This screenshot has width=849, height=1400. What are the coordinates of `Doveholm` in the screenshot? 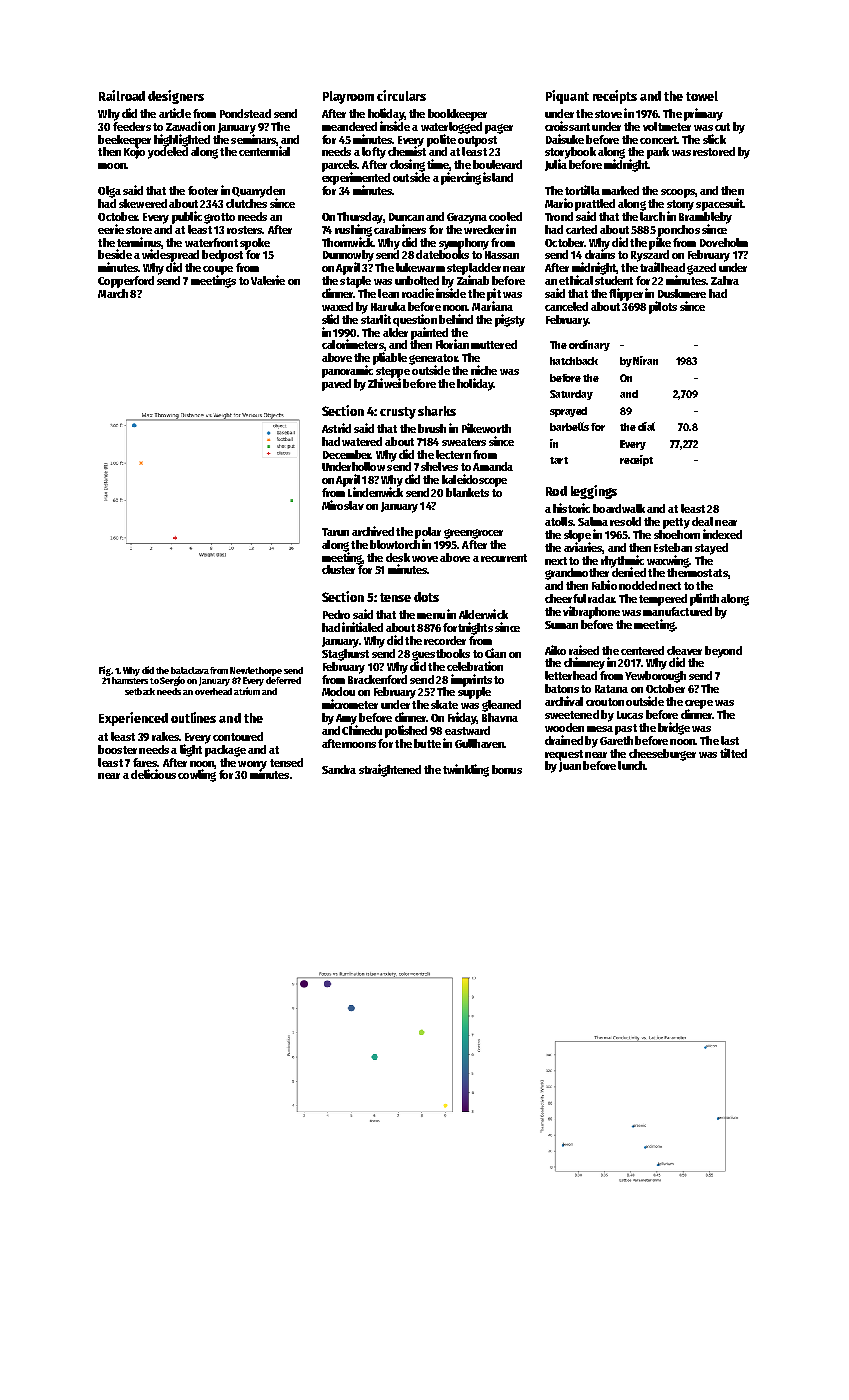 It's located at (724, 242).
